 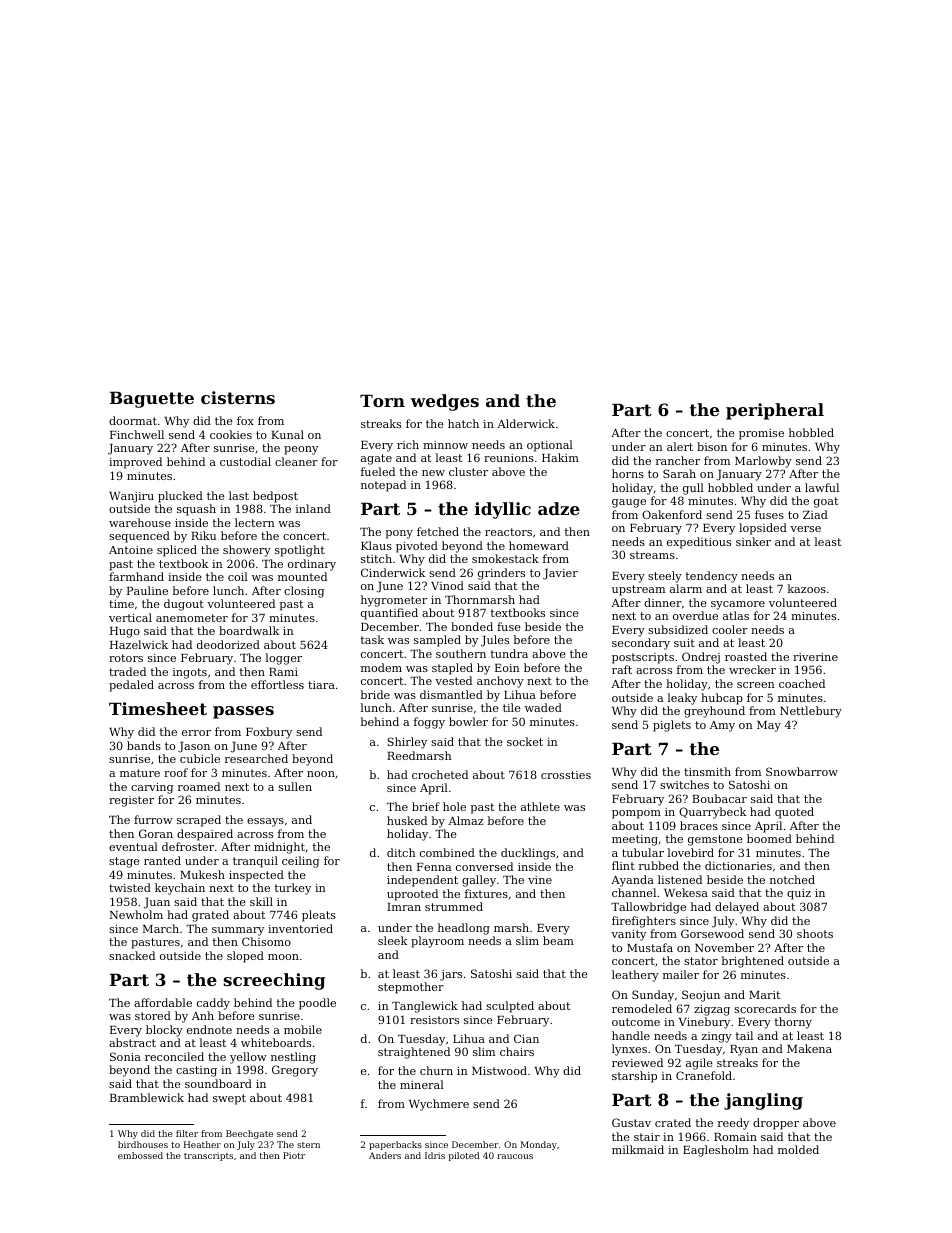 I want to click on custodial, so click(x=245, y=461).
